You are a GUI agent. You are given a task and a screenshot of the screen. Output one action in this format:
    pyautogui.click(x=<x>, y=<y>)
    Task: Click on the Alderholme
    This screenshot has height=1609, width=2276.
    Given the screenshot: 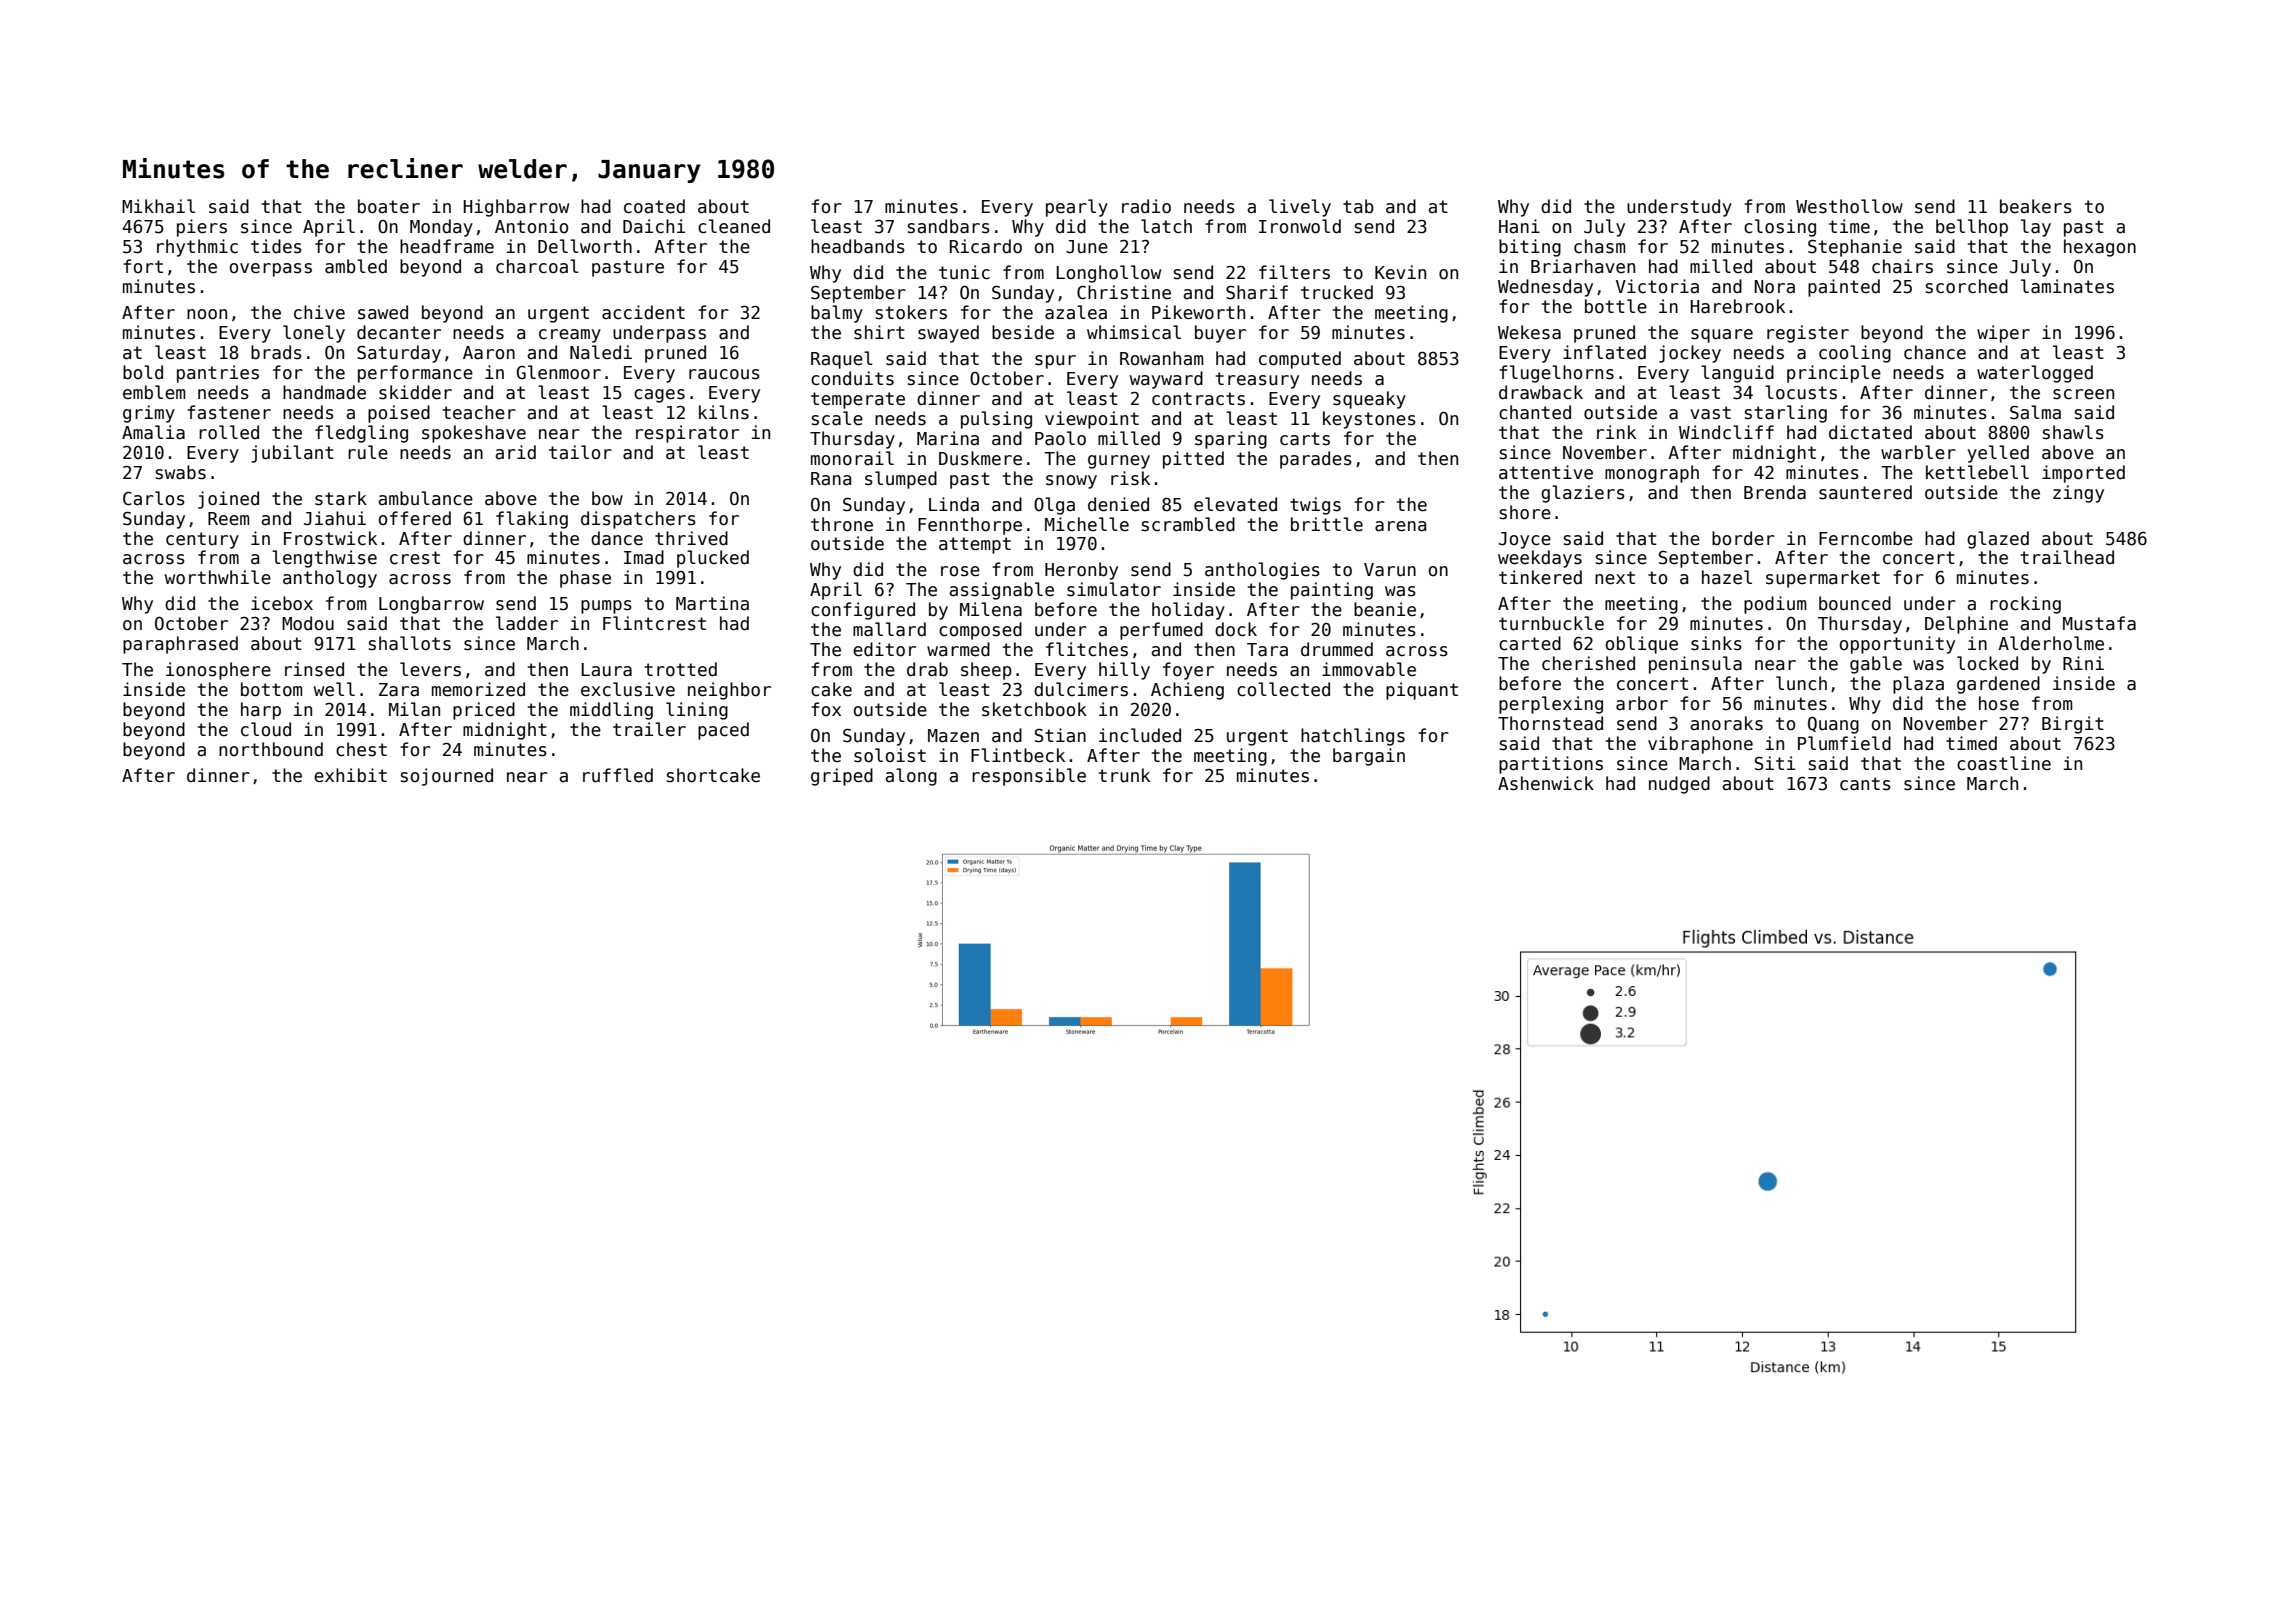 What is the action you would take?
    pyautogui.click(x=2051, y=643)
